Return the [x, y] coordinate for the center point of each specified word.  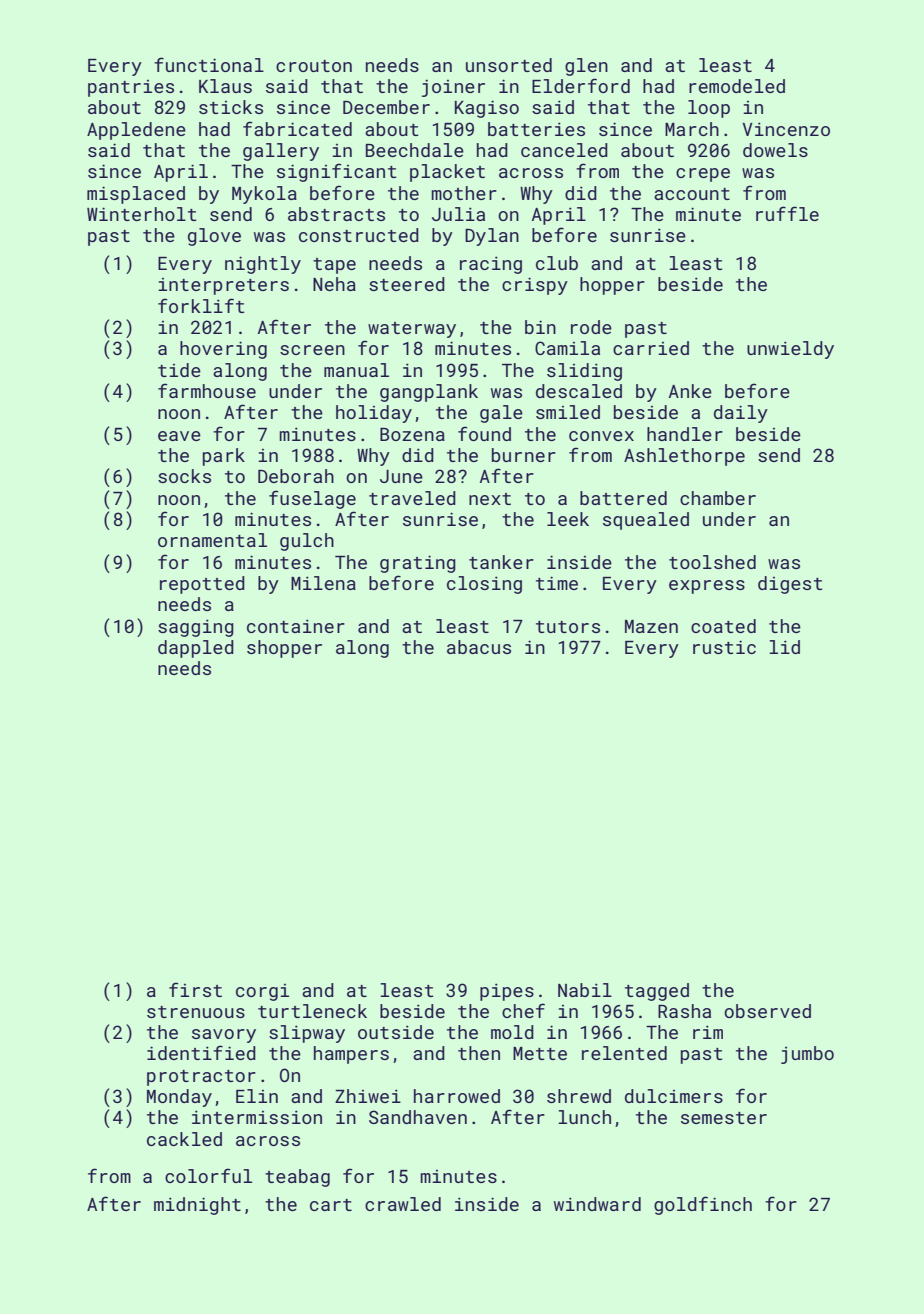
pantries [131, 88]
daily [741, 414]
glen [586, 67]
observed [767, 1011]
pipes [507, 992]
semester [724, 1118]
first [195, 989]
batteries [536, 129]
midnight [197, 1206]
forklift [201, 305]
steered [407, 284]
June [401, 476]
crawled [403, 1204]
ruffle [787, 213]
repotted [202, 585]
